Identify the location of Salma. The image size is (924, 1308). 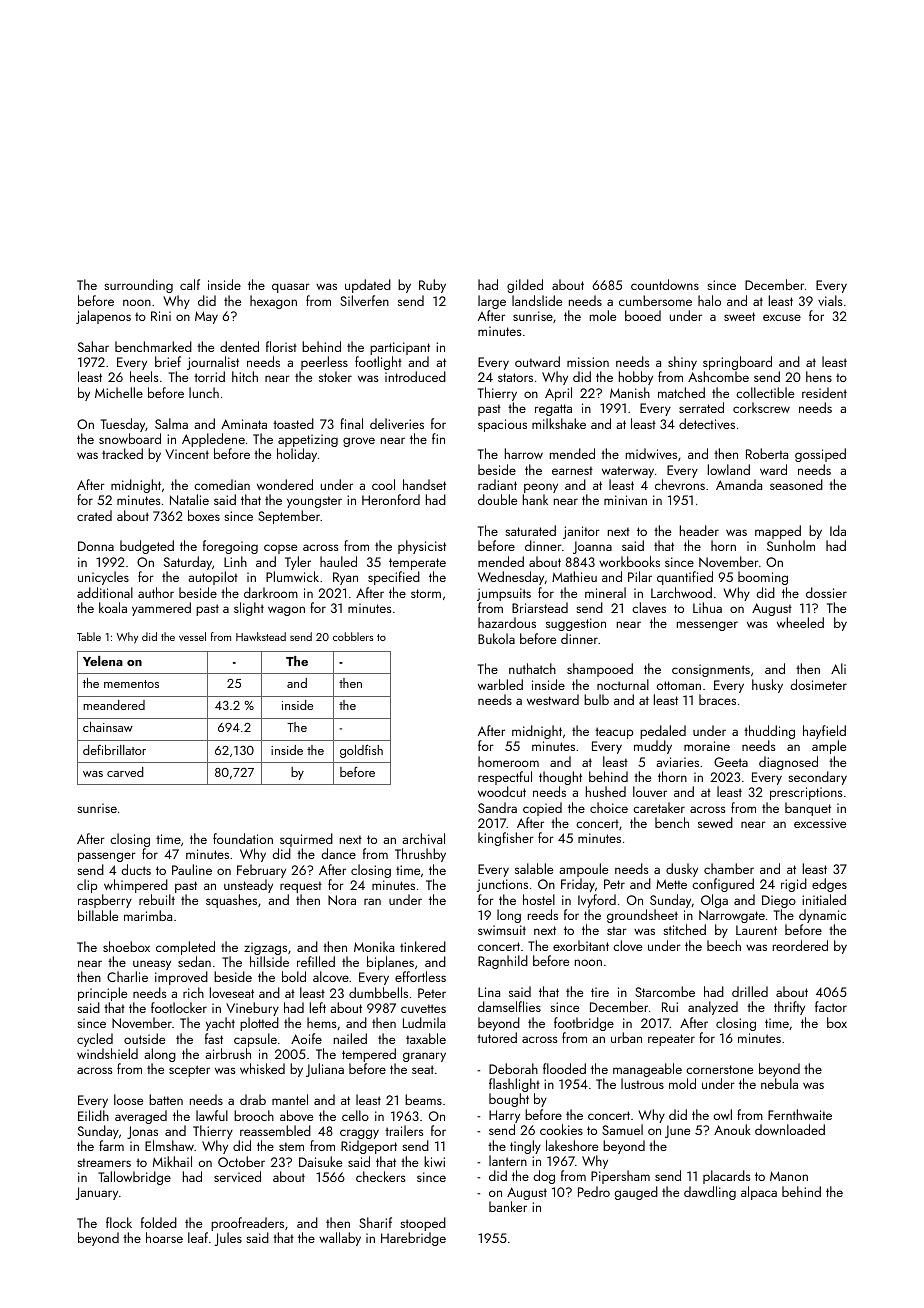
(171, 423).
